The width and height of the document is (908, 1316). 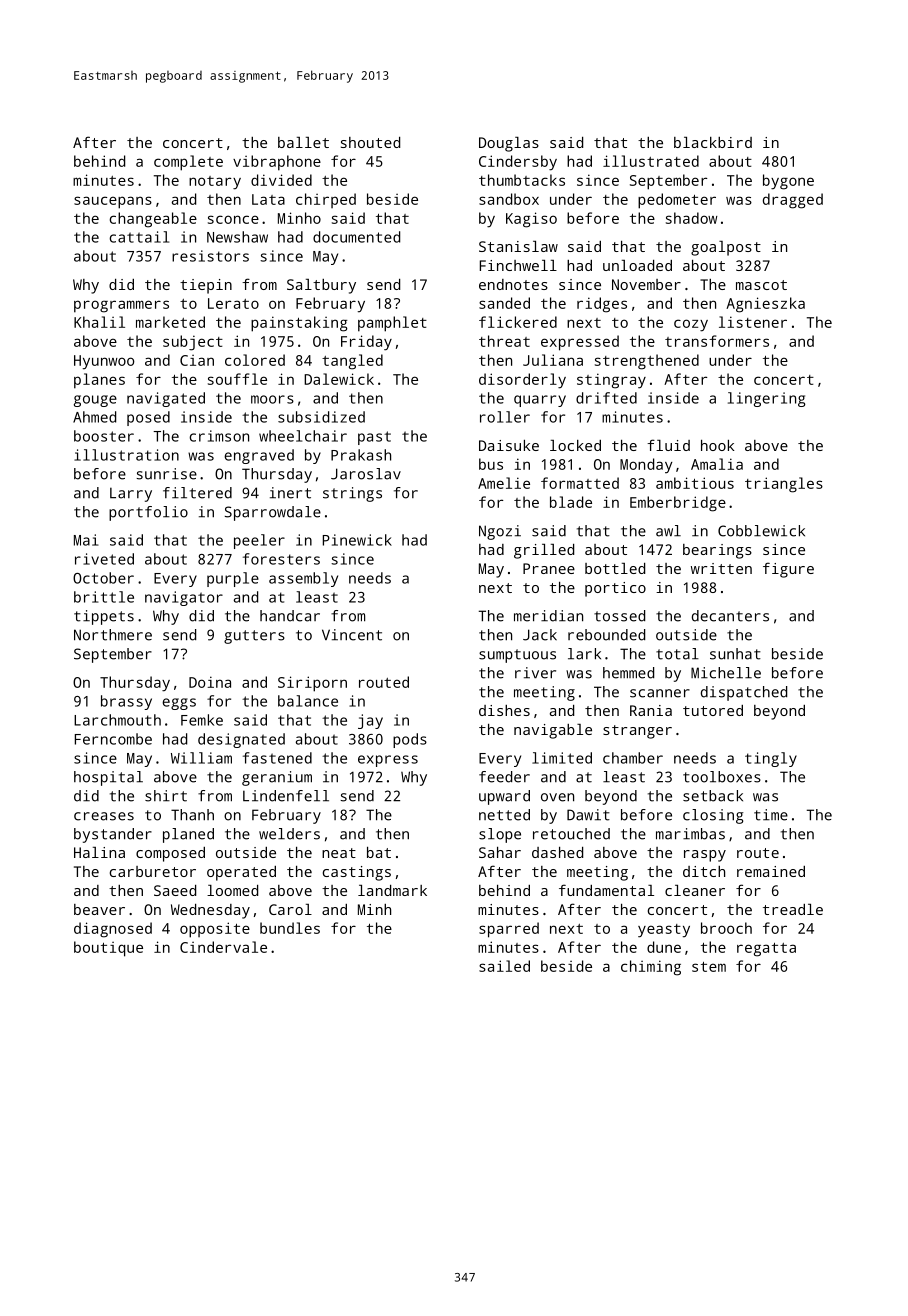 I want to click on meridian, so click(x=548, y=616).
